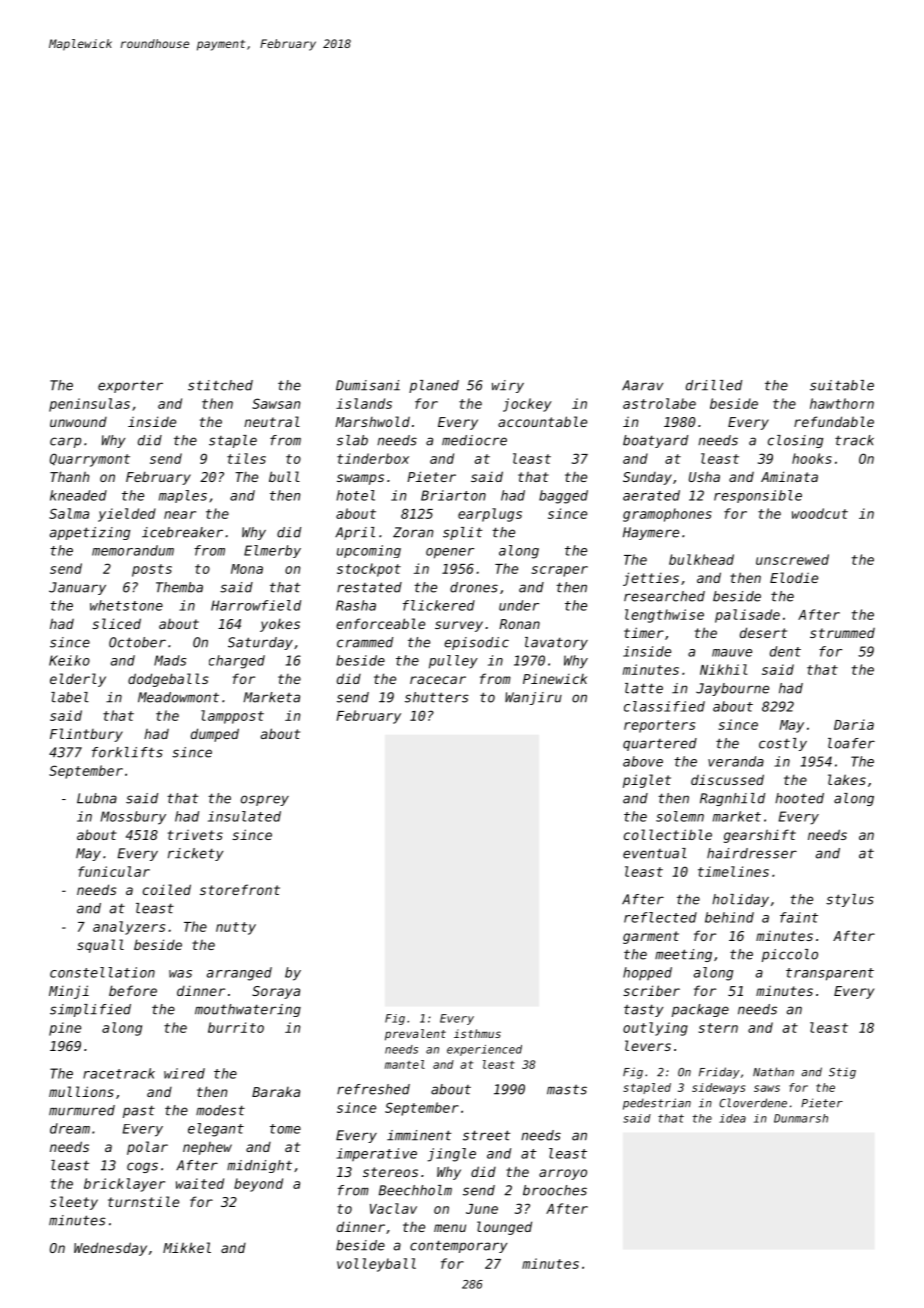 The height and width of the document is (1308, 924). Describe the element at coordinates (69, 513) in the document. I see `Salma` at that location.
